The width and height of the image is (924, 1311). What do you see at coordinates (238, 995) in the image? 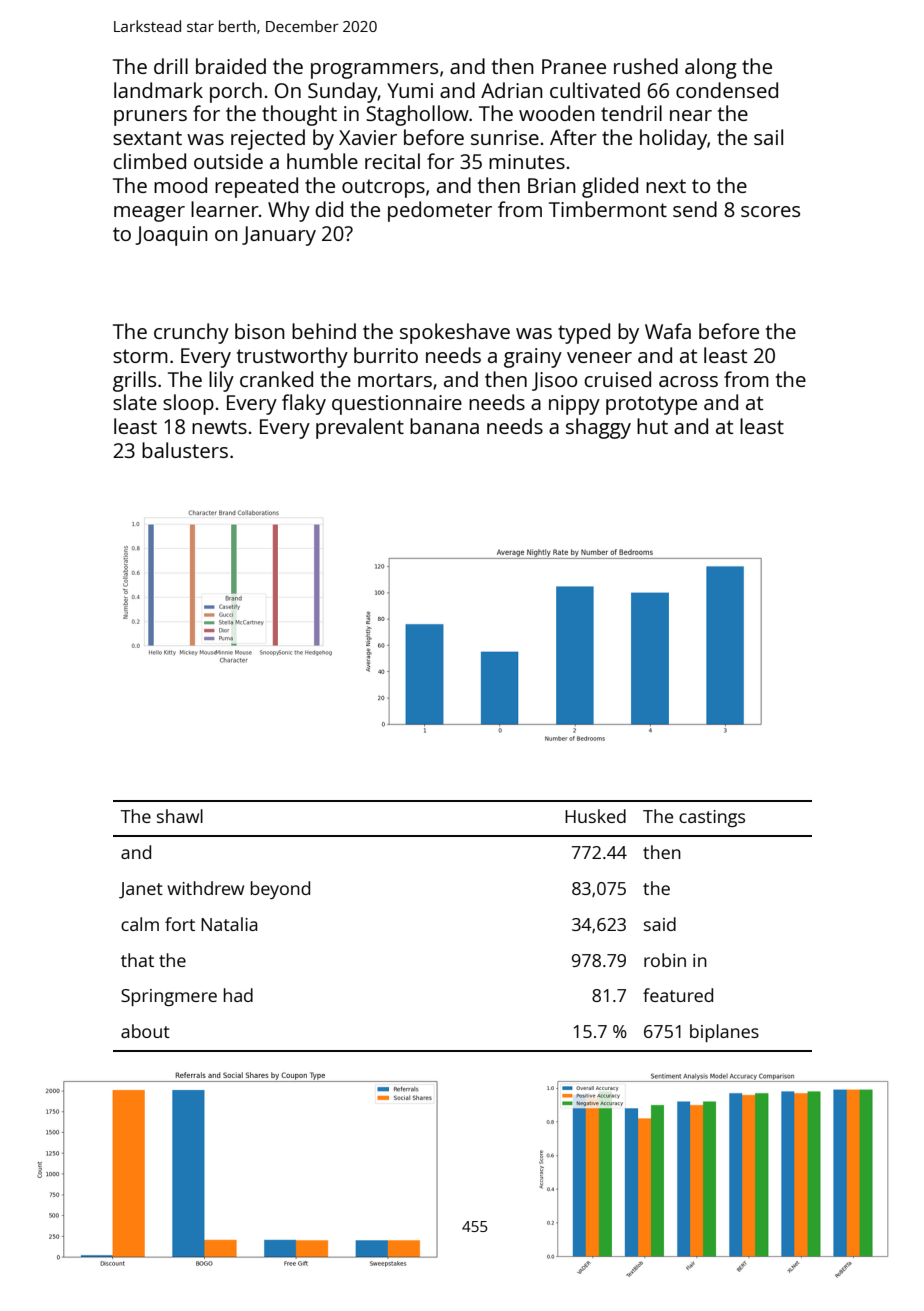
I see `had` at bounding box center [238, 995].
